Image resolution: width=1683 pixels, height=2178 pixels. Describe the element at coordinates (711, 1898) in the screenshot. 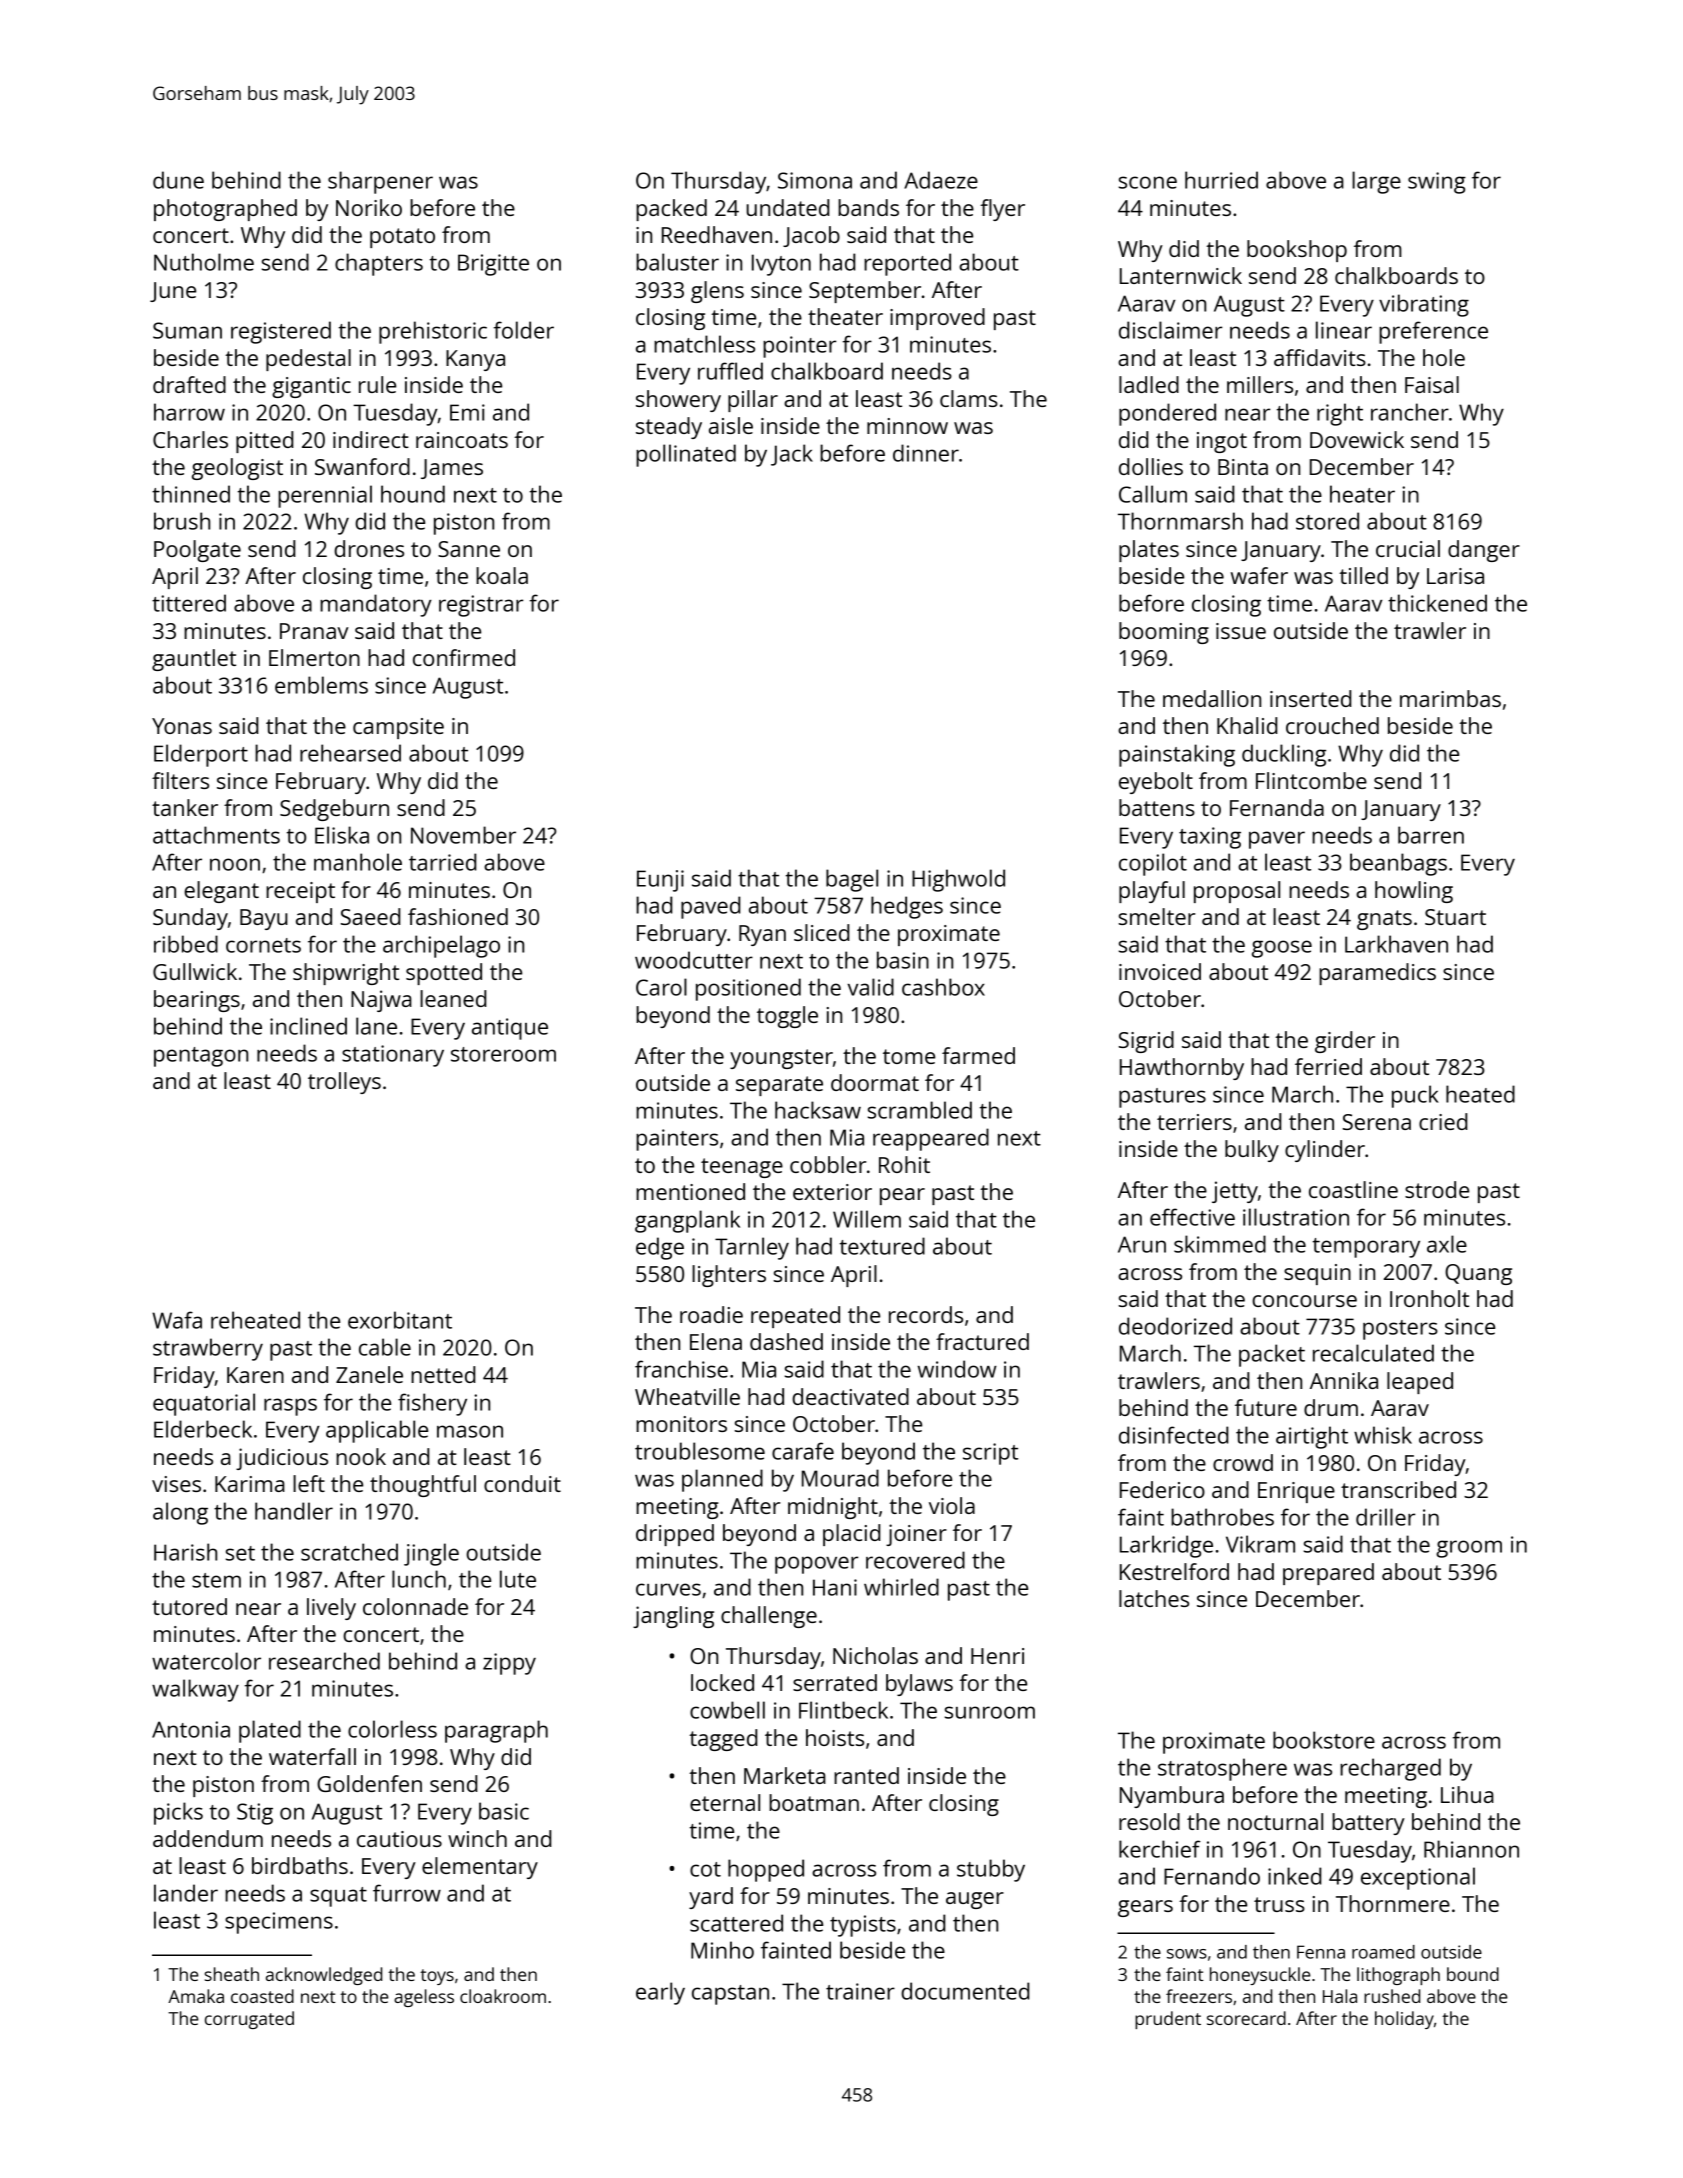

I see `yard` at that location.
